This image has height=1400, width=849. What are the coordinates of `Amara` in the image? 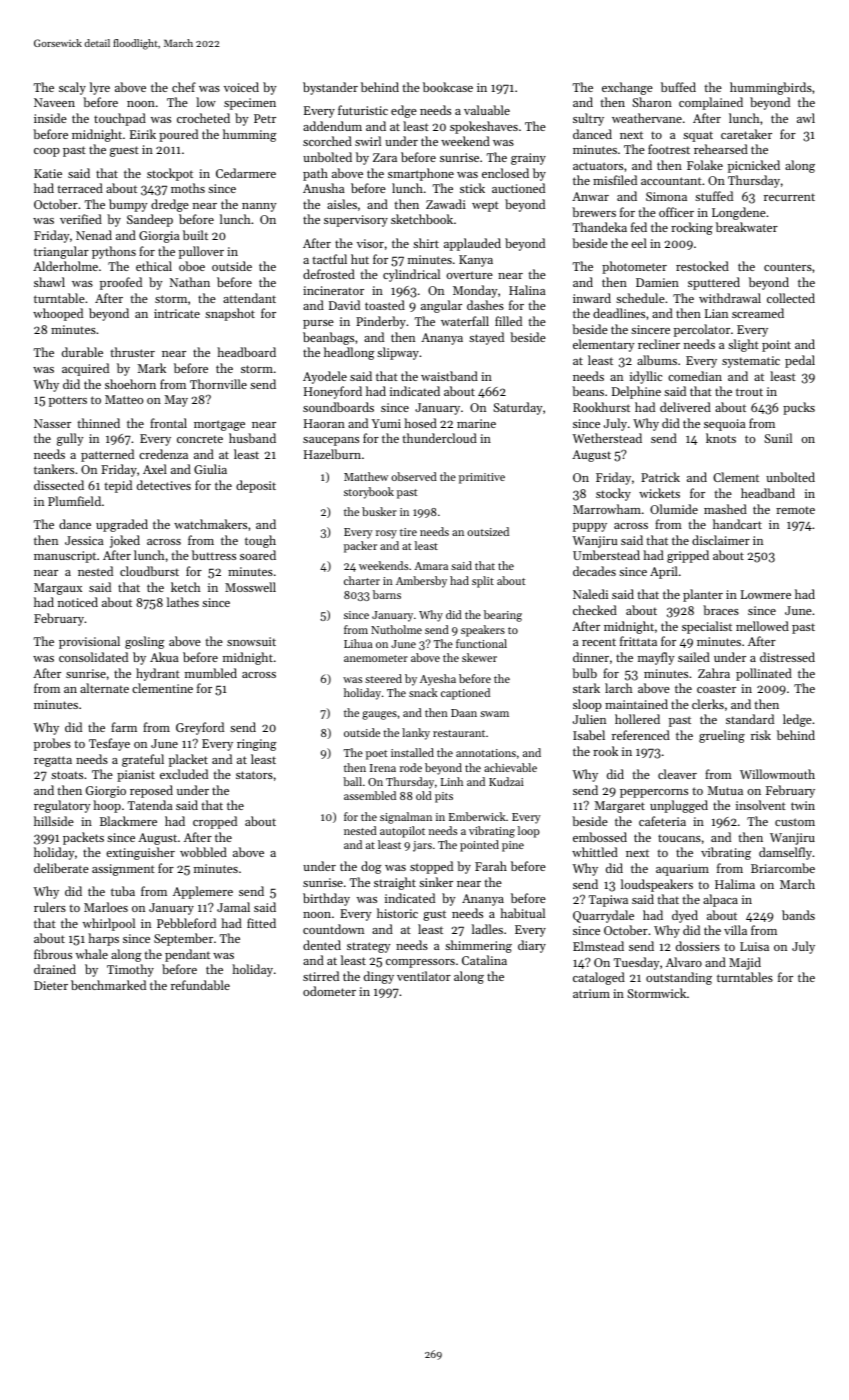 It's located at (431, 566).
